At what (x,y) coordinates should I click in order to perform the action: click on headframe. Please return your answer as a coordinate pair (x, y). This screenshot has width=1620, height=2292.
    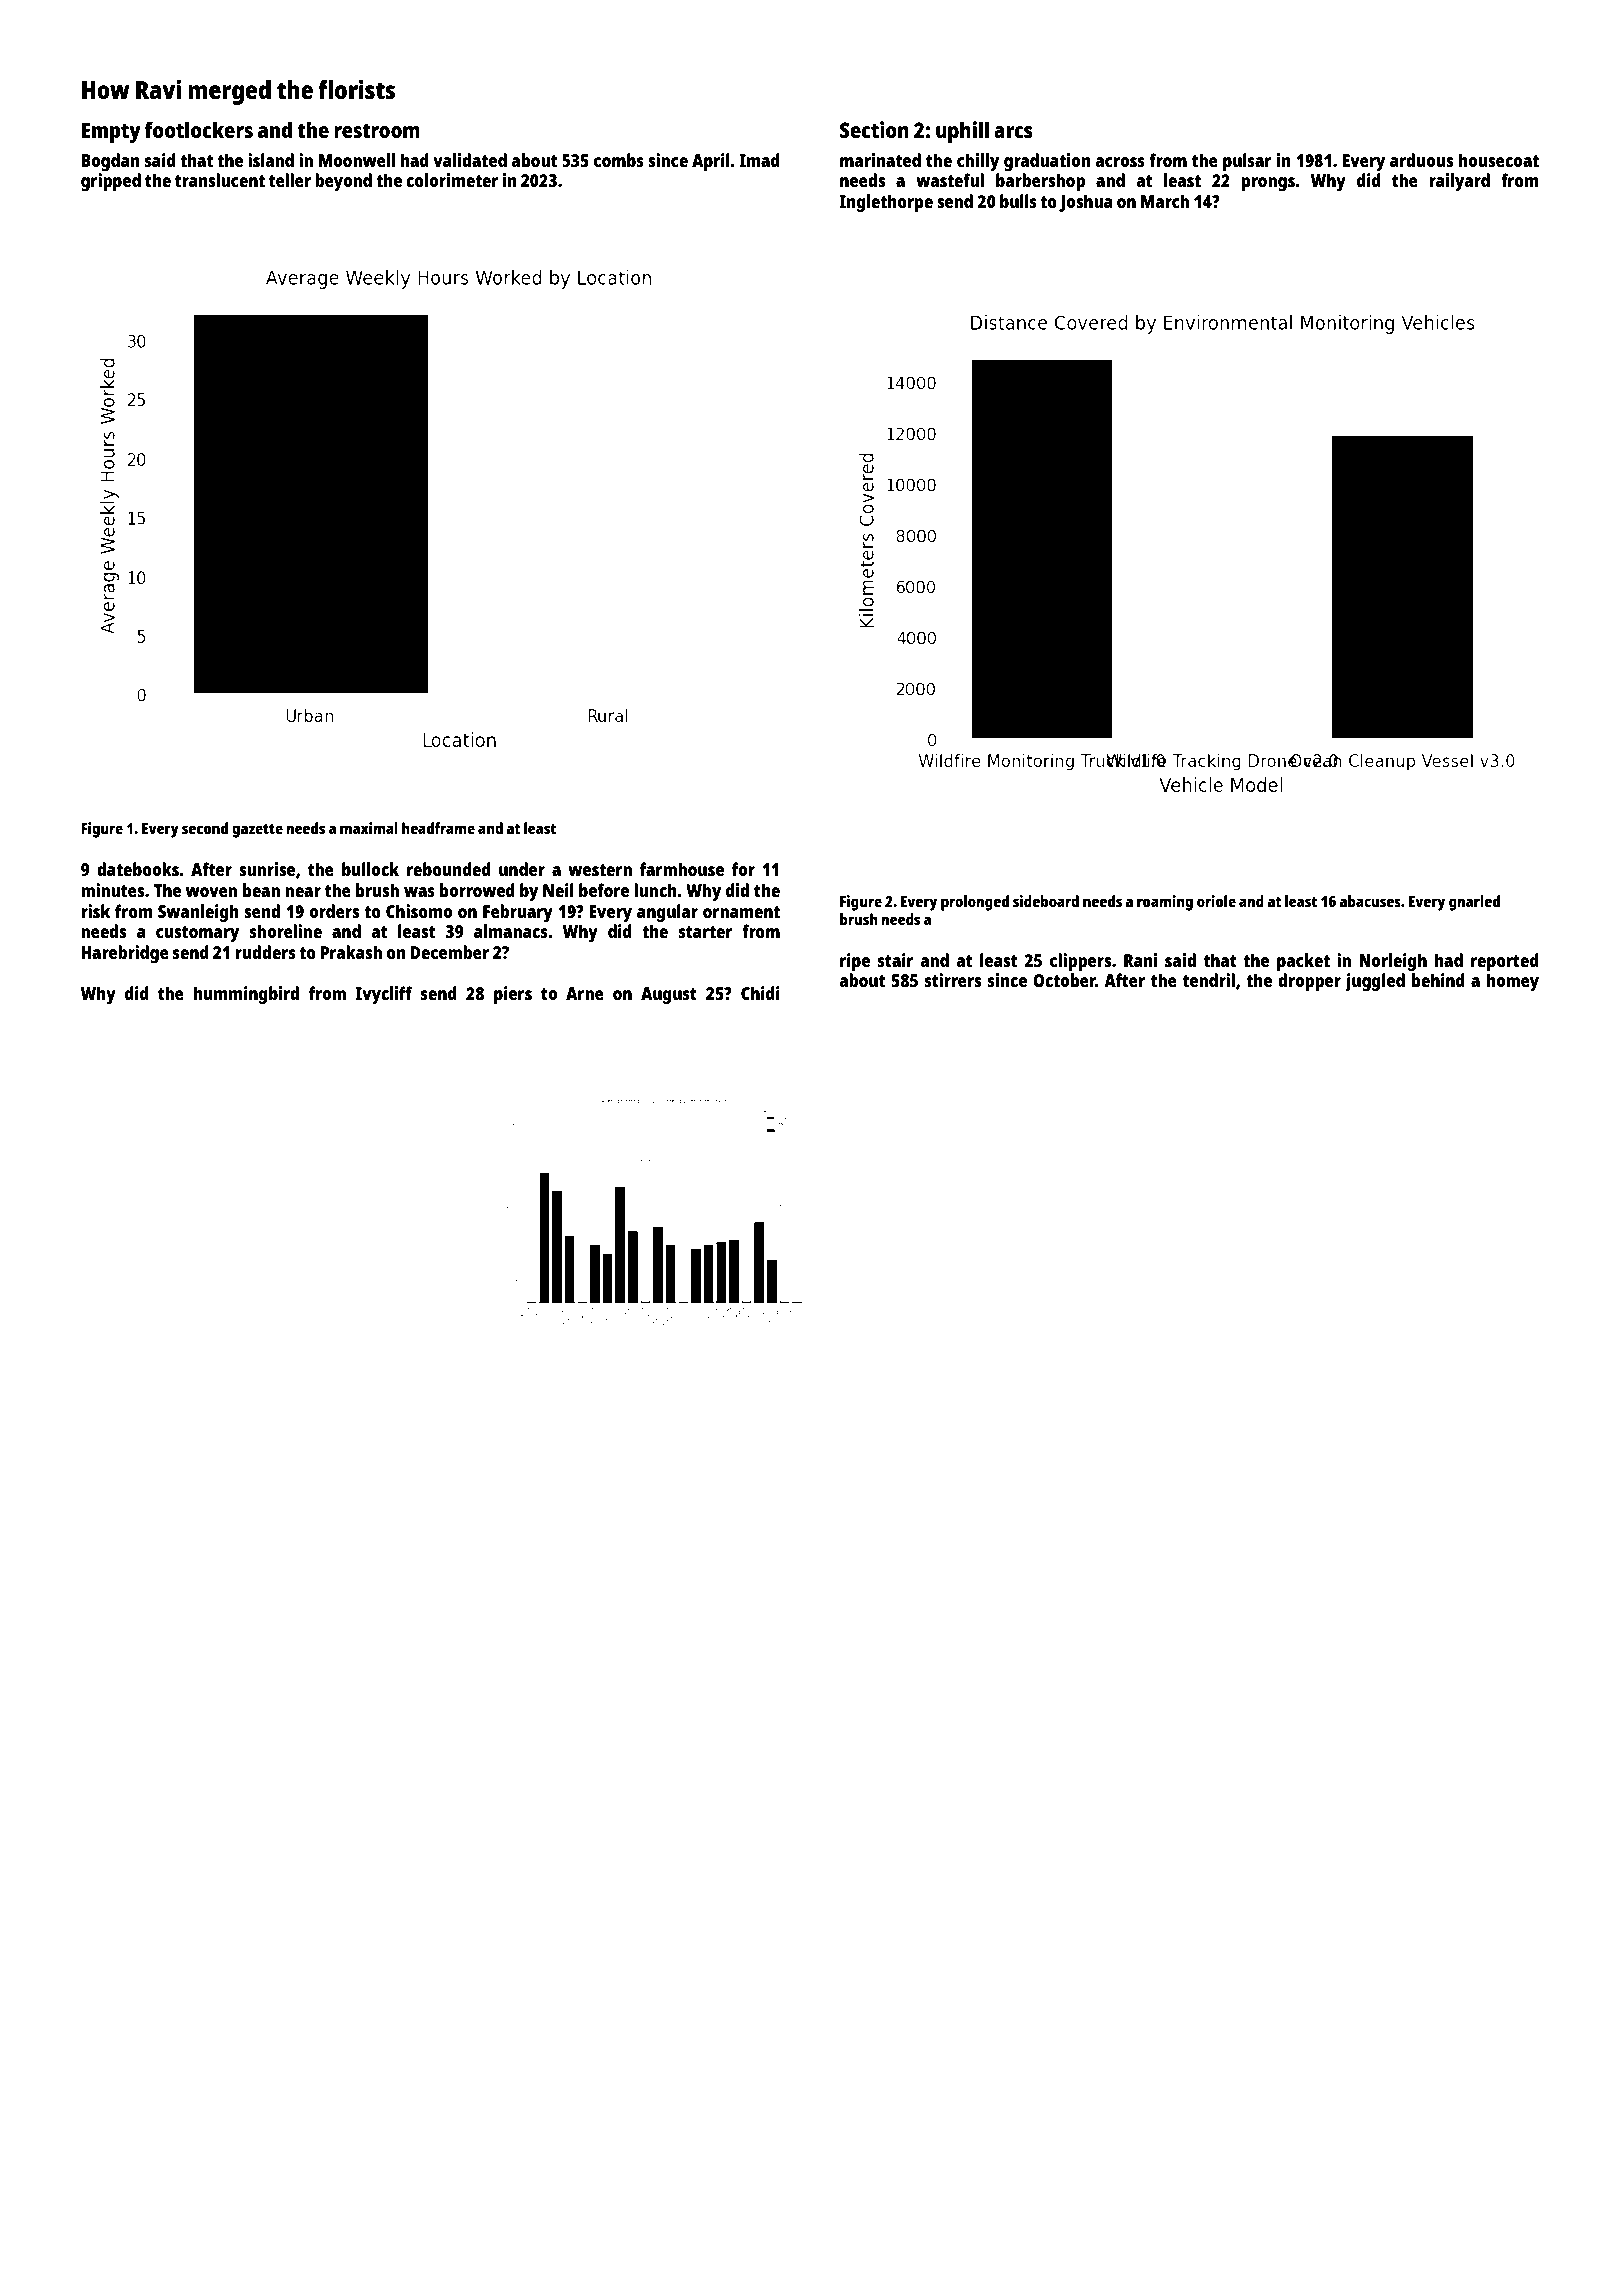
    Looking at the image, I should click on (438, 828).
